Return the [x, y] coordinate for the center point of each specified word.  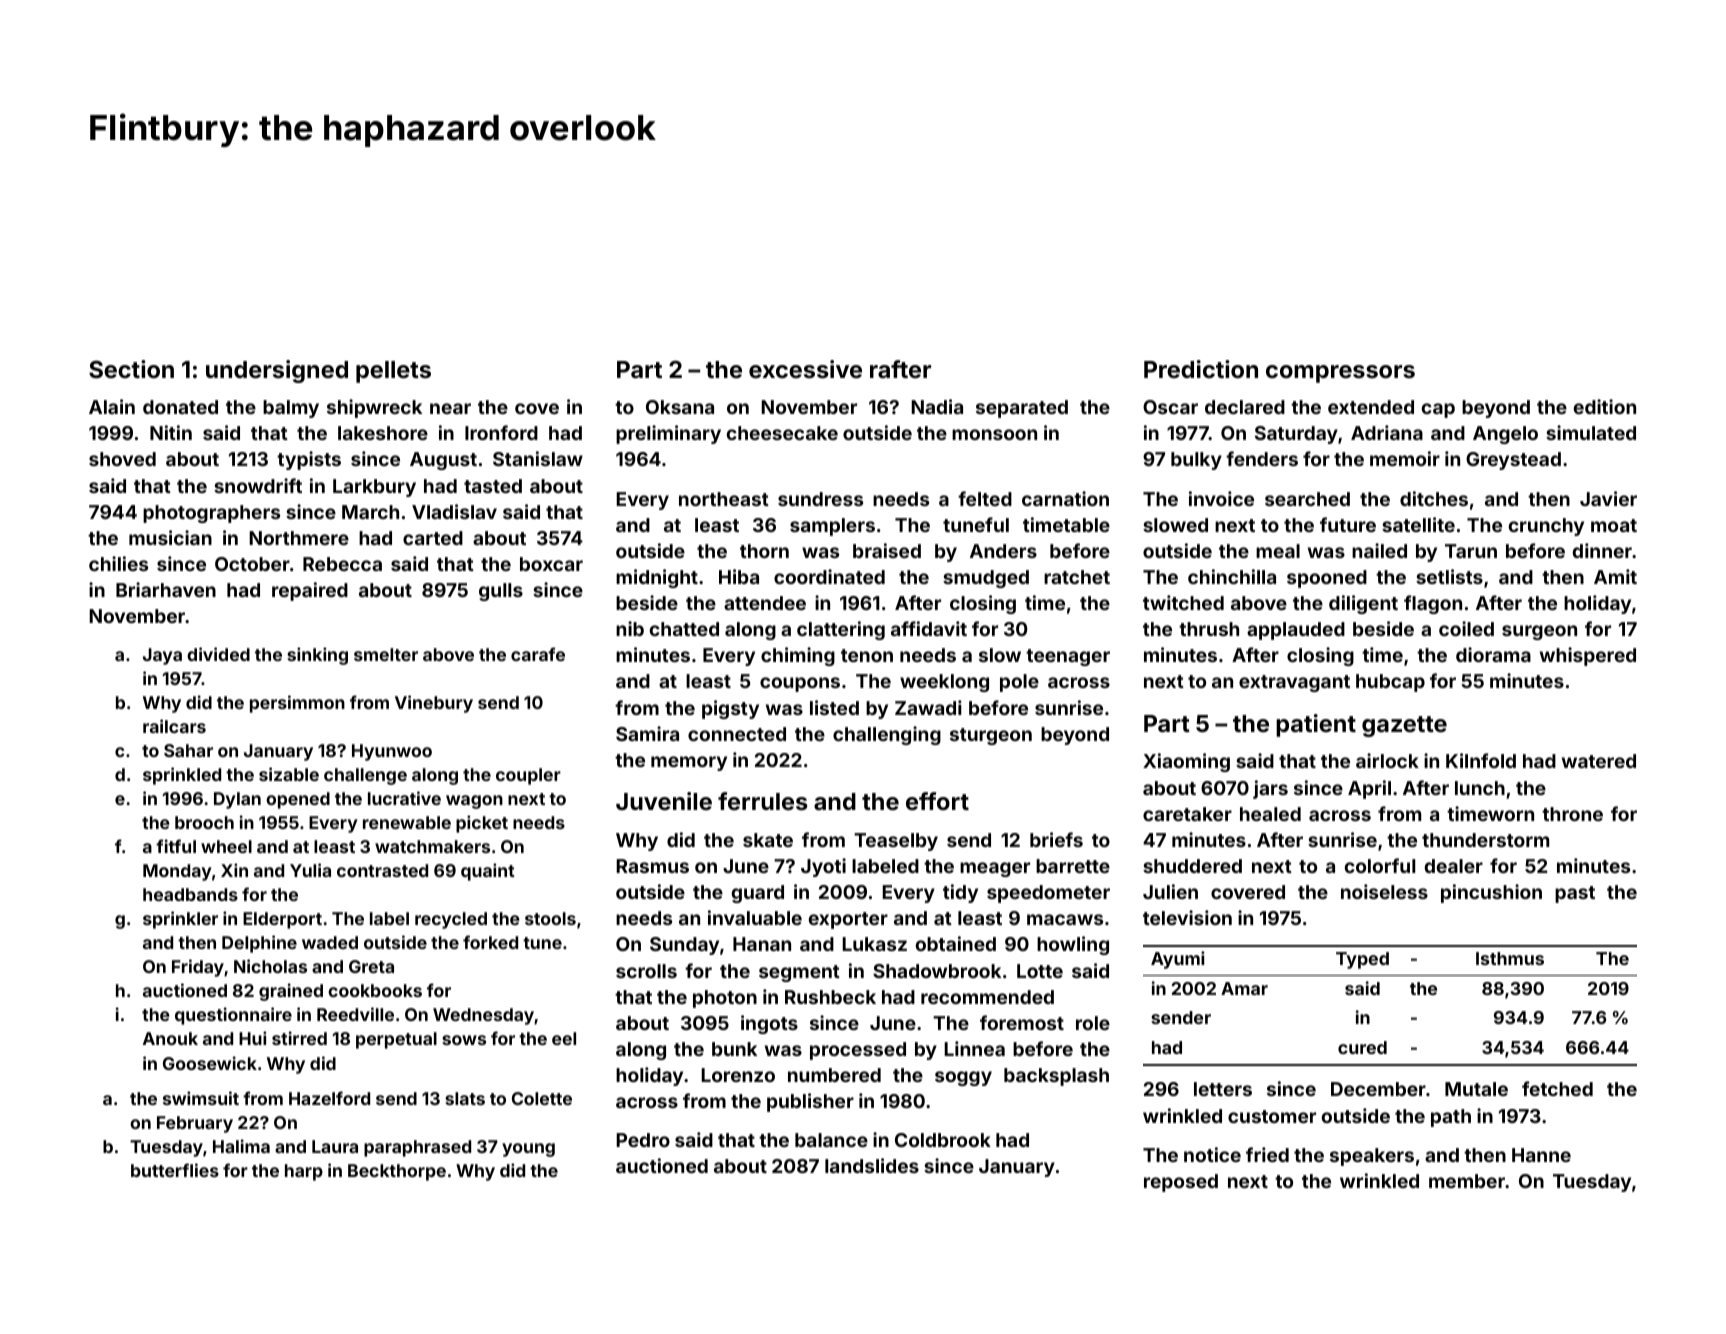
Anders [1003, 551]
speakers [1372, 1157]
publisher [810, 1102]
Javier [1608, 498]
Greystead [1513, 461]
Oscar [1170, 407]
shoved [122, 459]
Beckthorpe [397, 1172]
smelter [386, 654]
